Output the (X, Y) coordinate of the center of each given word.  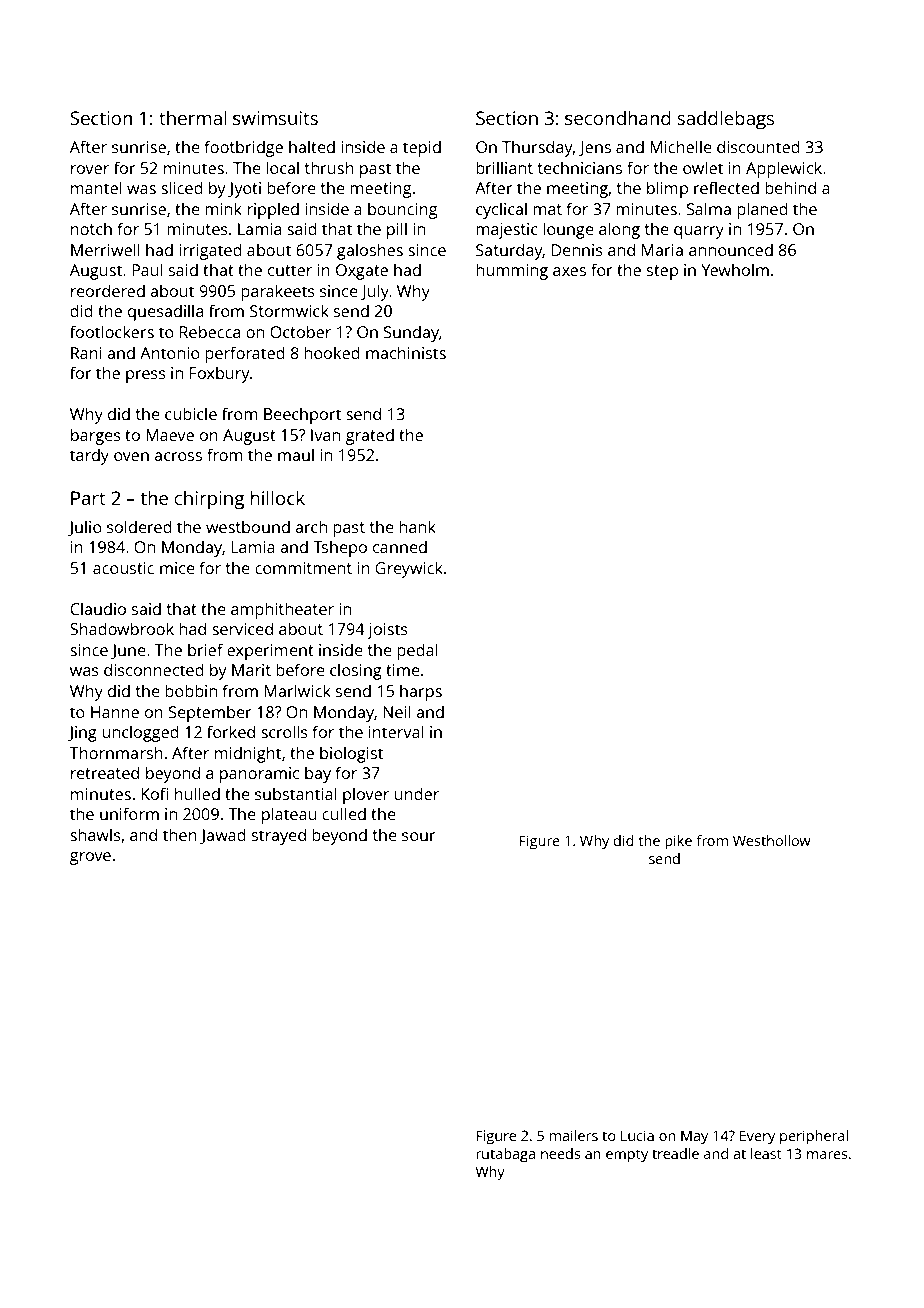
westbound (248, 526)
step (662, 272)
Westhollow (772, 840)
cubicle (191, 413)
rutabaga (505, 1155)
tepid (422, 148)
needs (561, 1153)
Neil (397, 711)
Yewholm (735, 269)
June (128, 651)
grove (90, 858)
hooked (332, 352)
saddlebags (725, 120)
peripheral (814, 1137)
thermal (192, 117)
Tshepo (340, 548)
